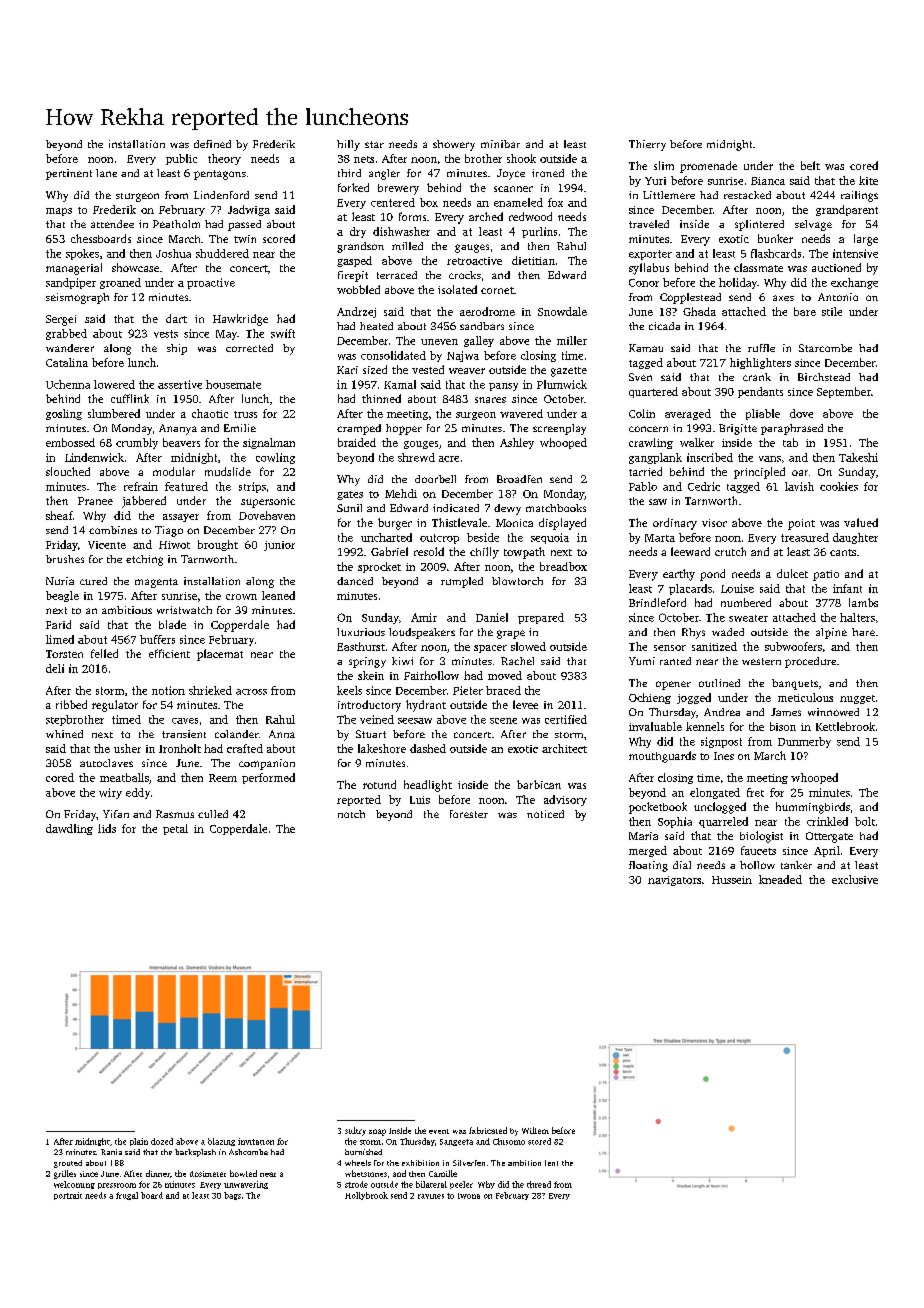 The image size is (924, 1308). I want to click on Plumwick, so click(562, 384).
